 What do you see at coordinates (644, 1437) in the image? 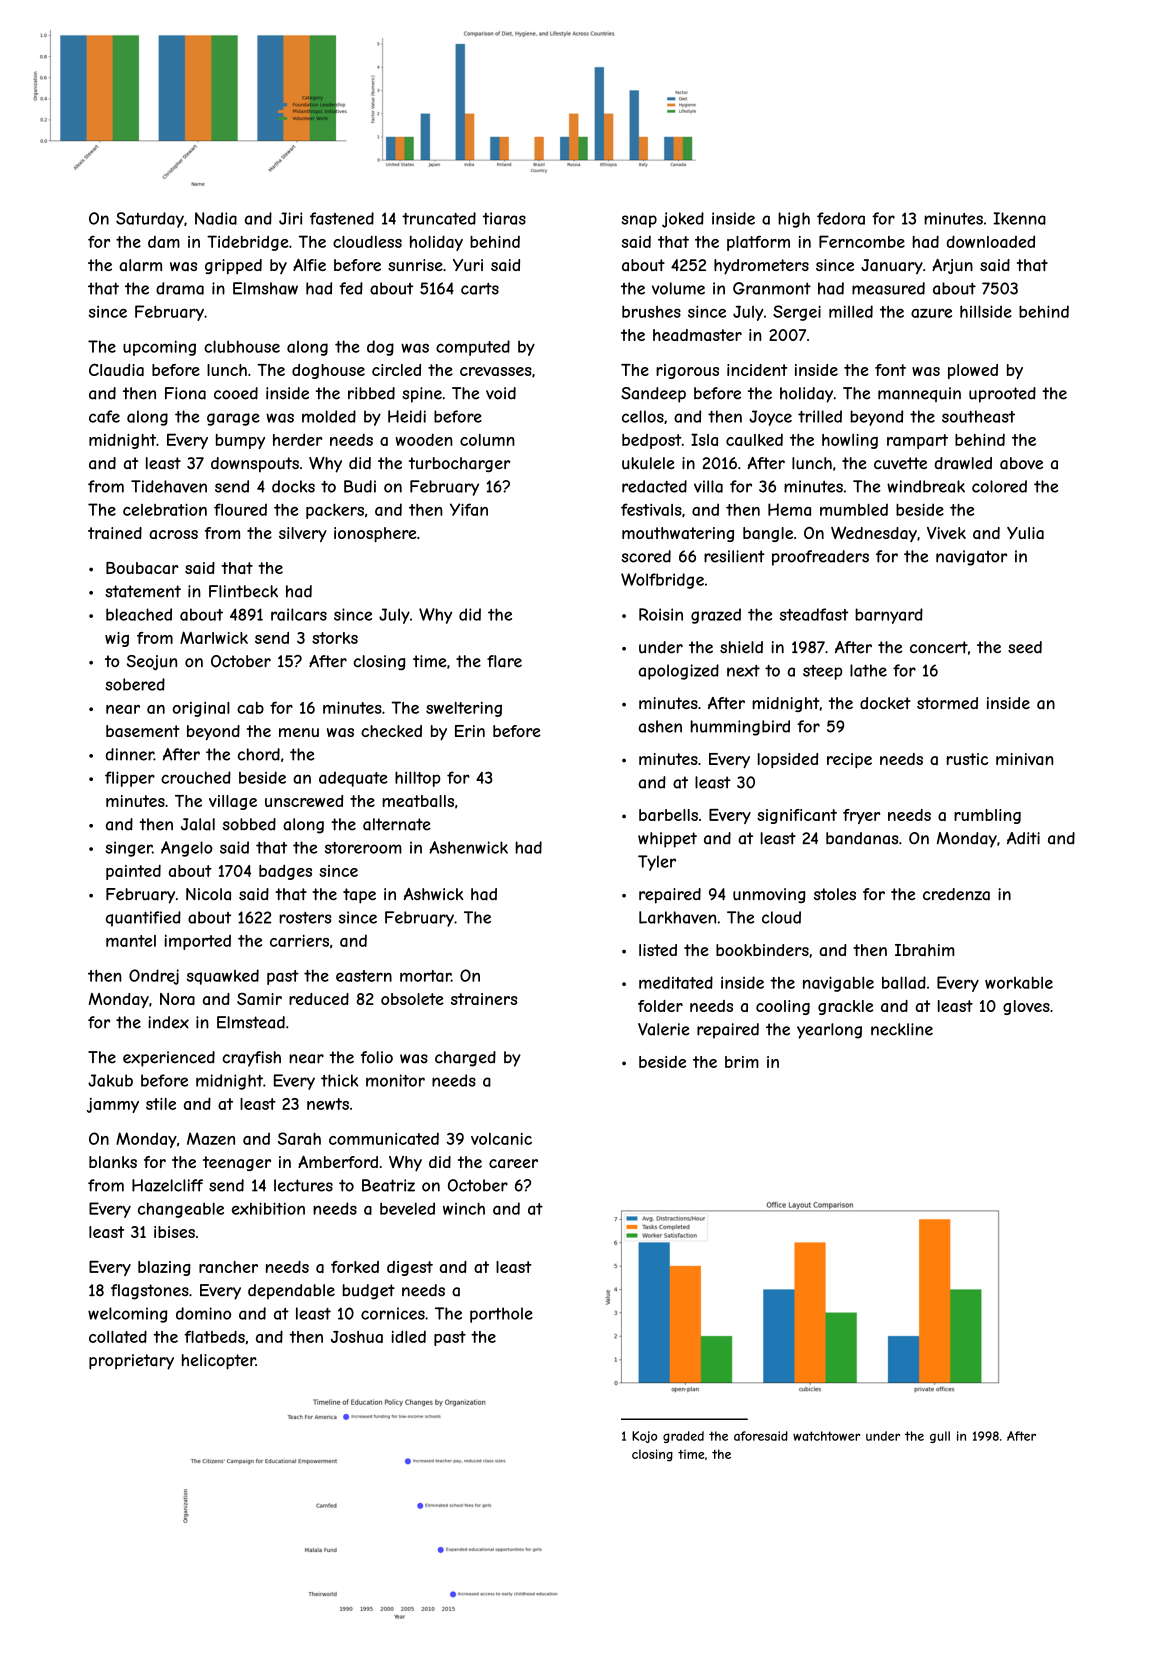
I see `Kojo` at bounding box center [644, 1437].
